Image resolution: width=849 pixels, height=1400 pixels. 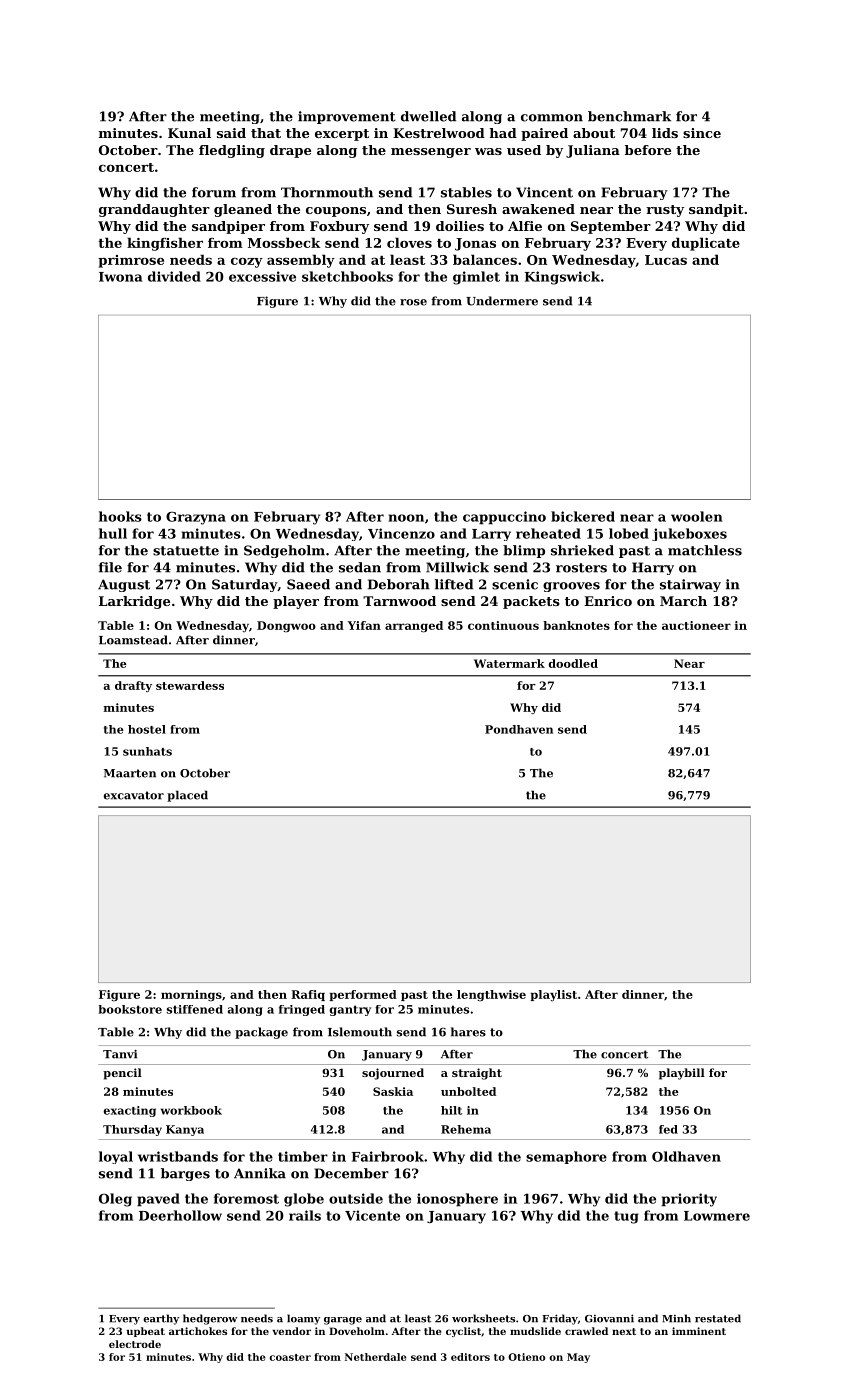 I want to click on Kingswick, so click(x=562, y=278).
